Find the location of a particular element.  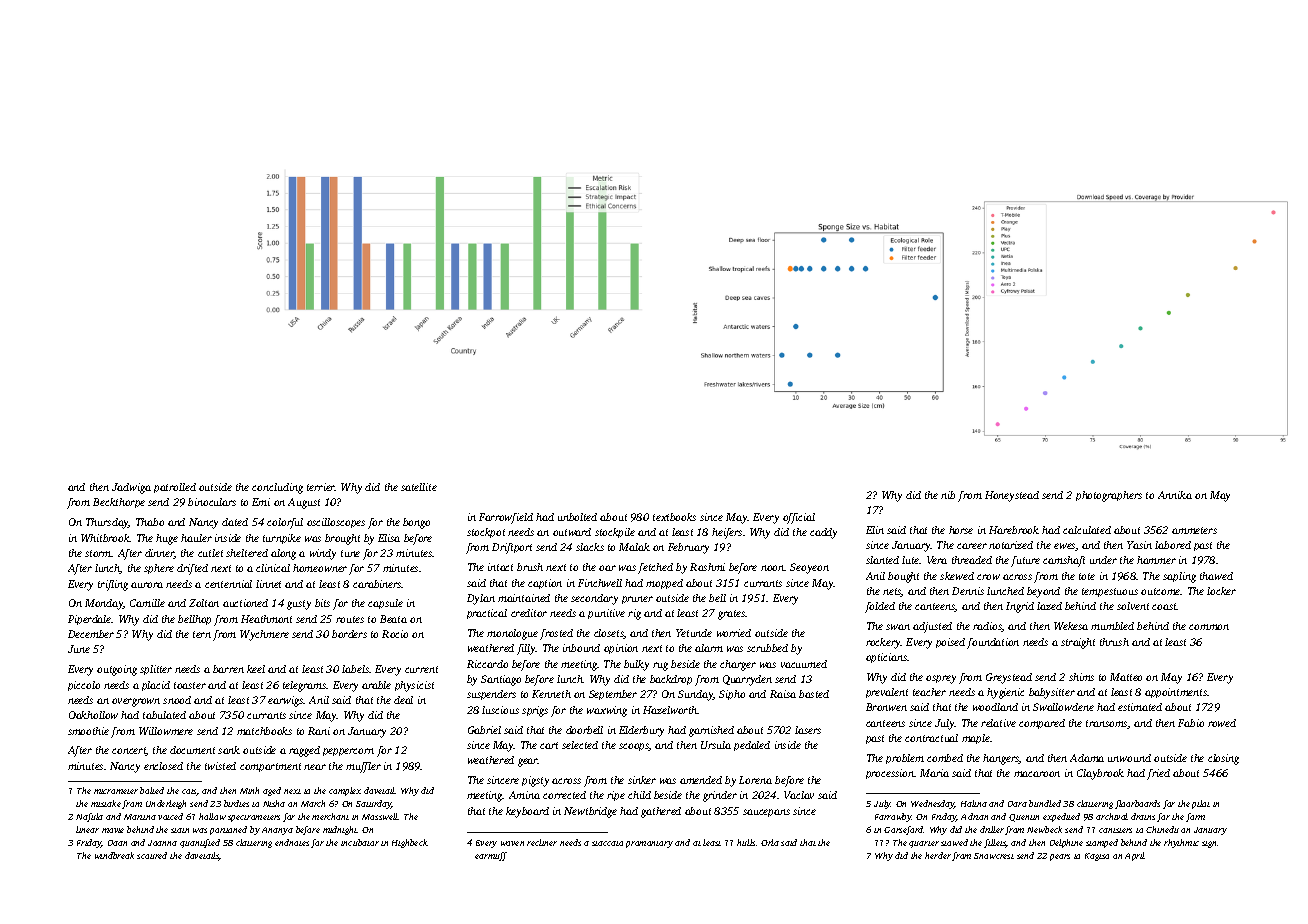

placid is located at coordinates (156, 686).
